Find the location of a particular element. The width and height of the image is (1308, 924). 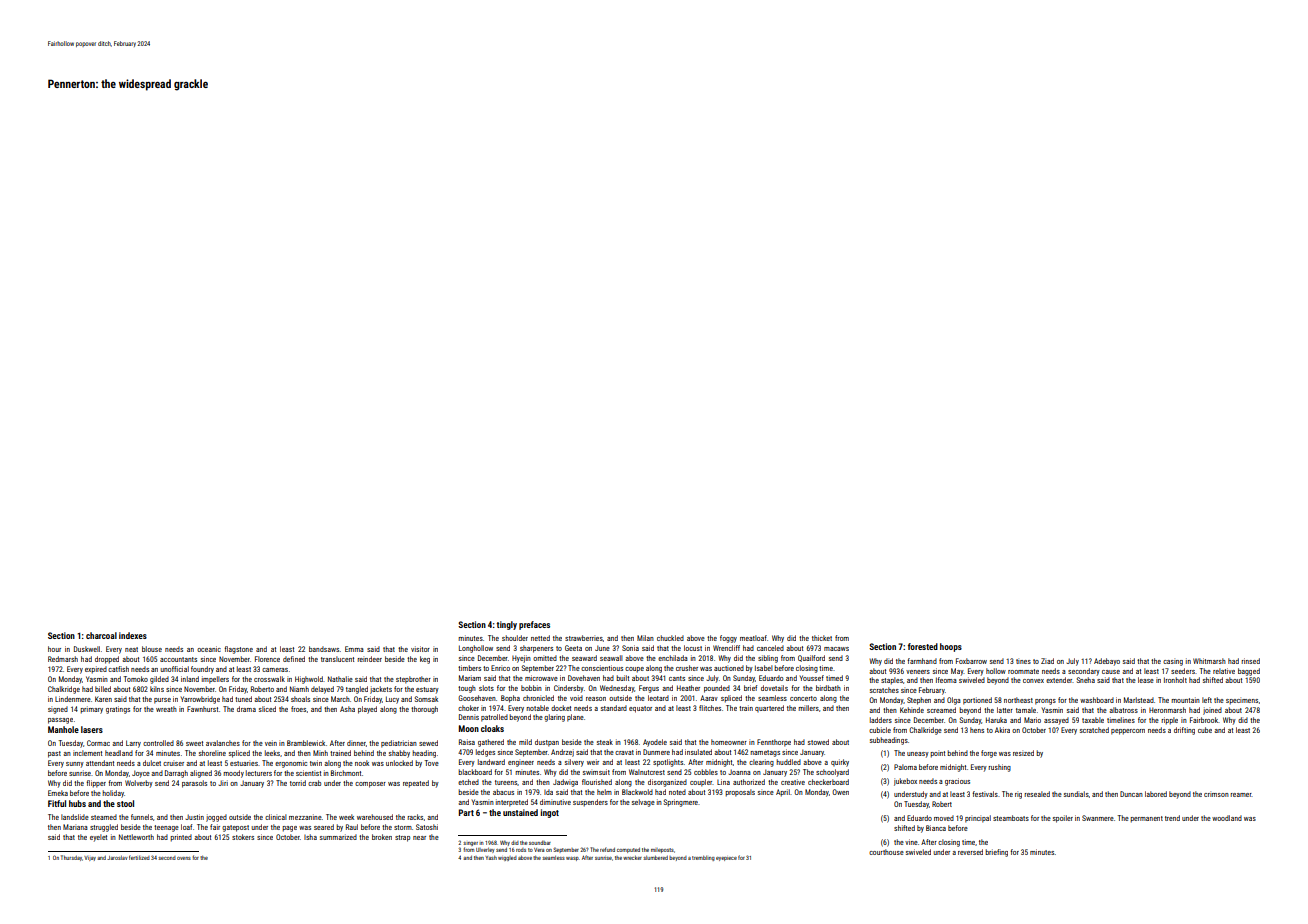

woodland is located at coordinates (1227, 818).
